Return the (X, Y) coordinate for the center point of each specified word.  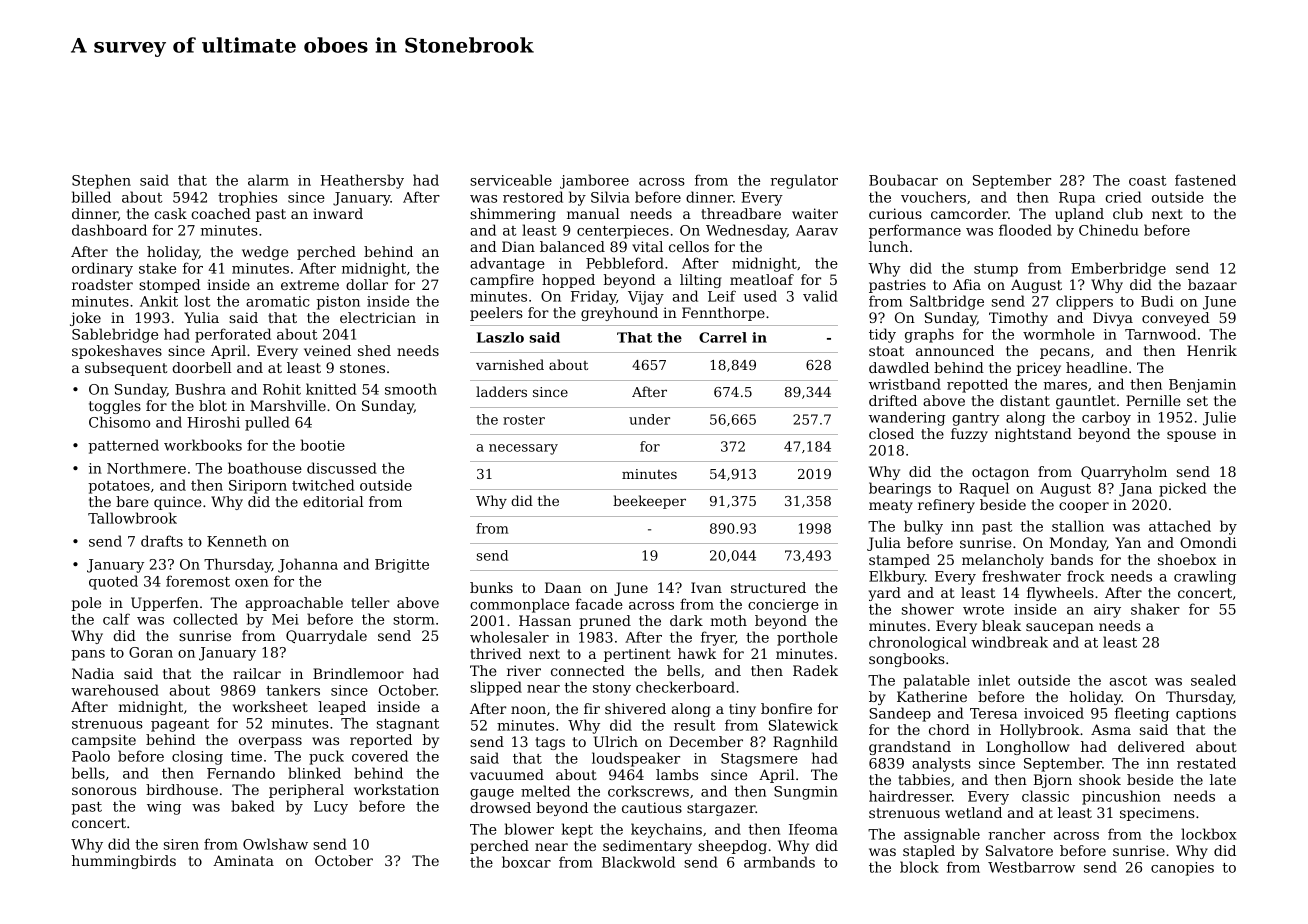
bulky (923, 527)
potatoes (119, 487)
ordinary (102, 269)
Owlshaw (275, 844)
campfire (502, 281)
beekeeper (649, 502)
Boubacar (903, 180)
